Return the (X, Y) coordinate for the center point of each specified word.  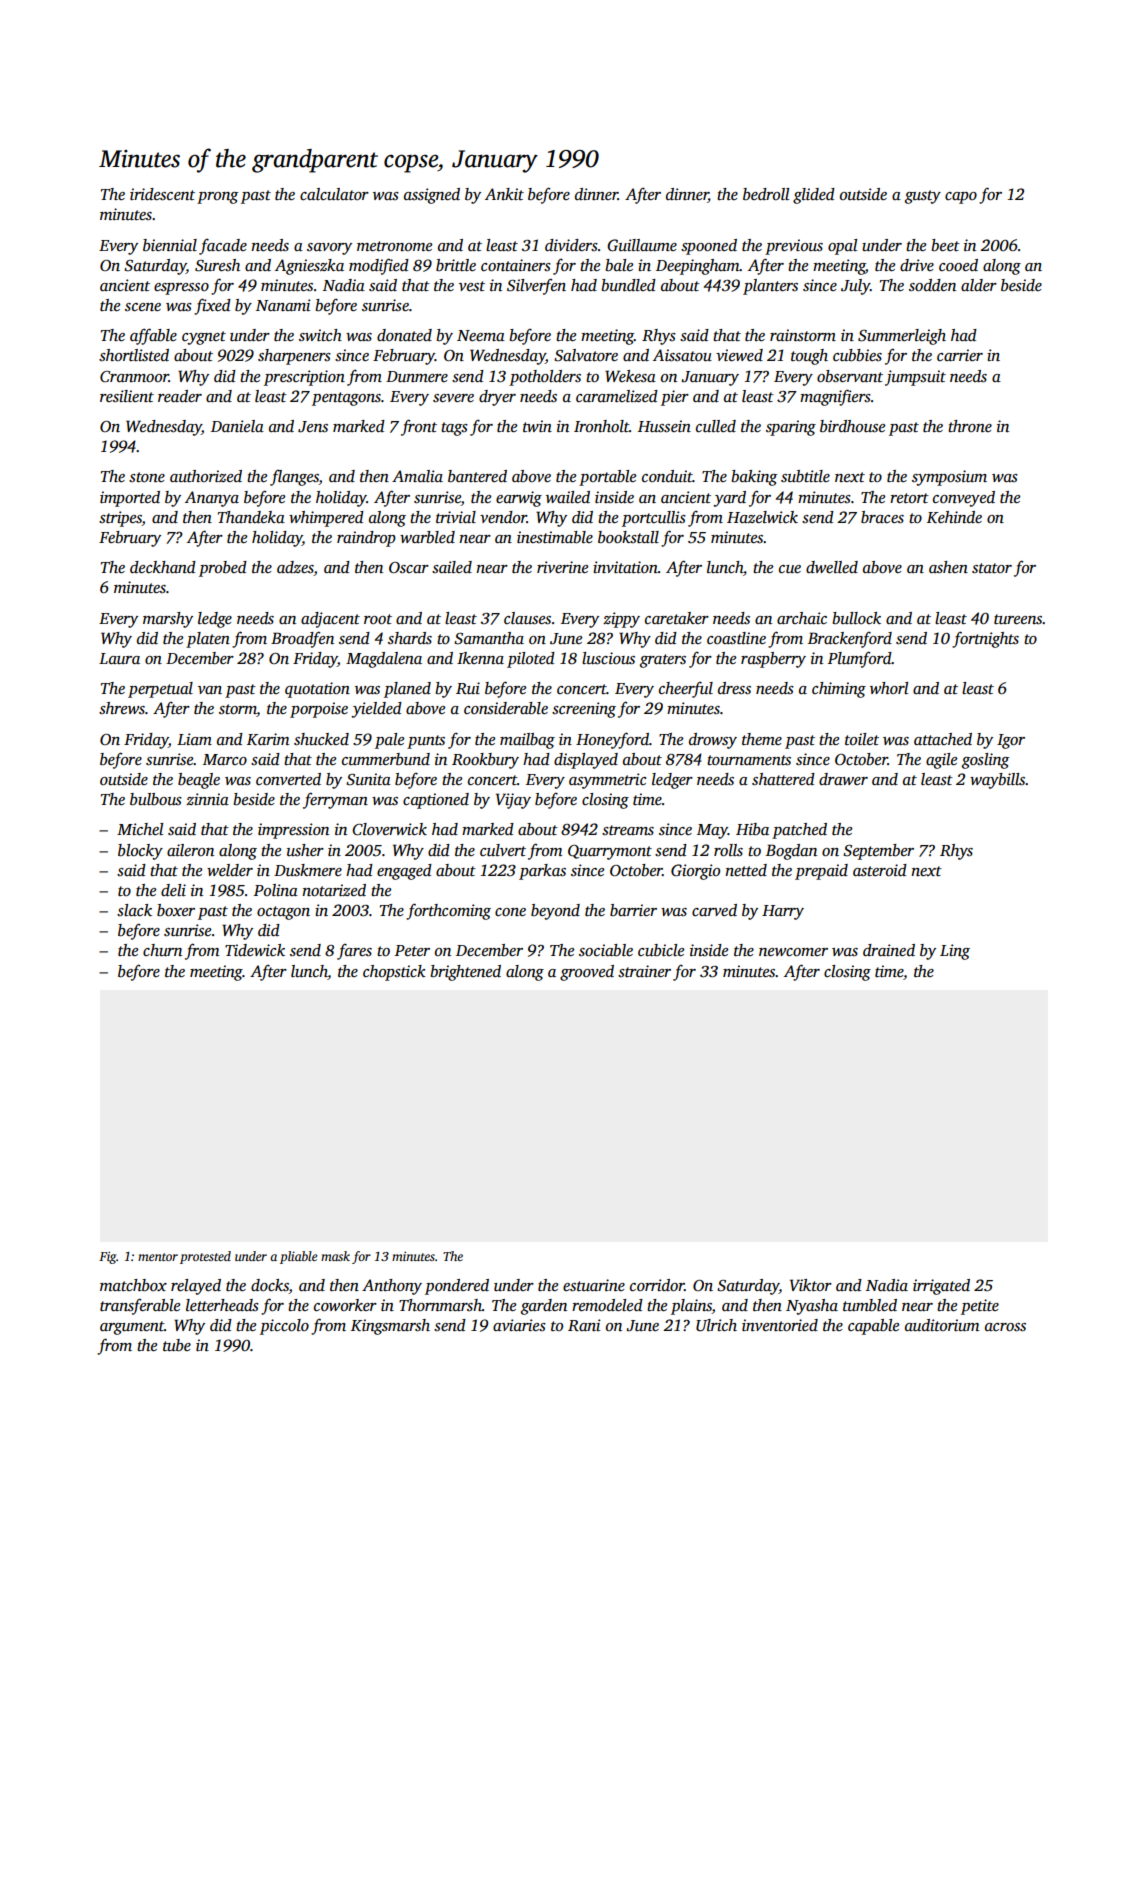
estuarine (594, 1285)
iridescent (162, 194)
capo (961, 198)
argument (132, 1328)
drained (889, 950)
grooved (587, 973)
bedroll (766, 194)
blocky (140, 852)
